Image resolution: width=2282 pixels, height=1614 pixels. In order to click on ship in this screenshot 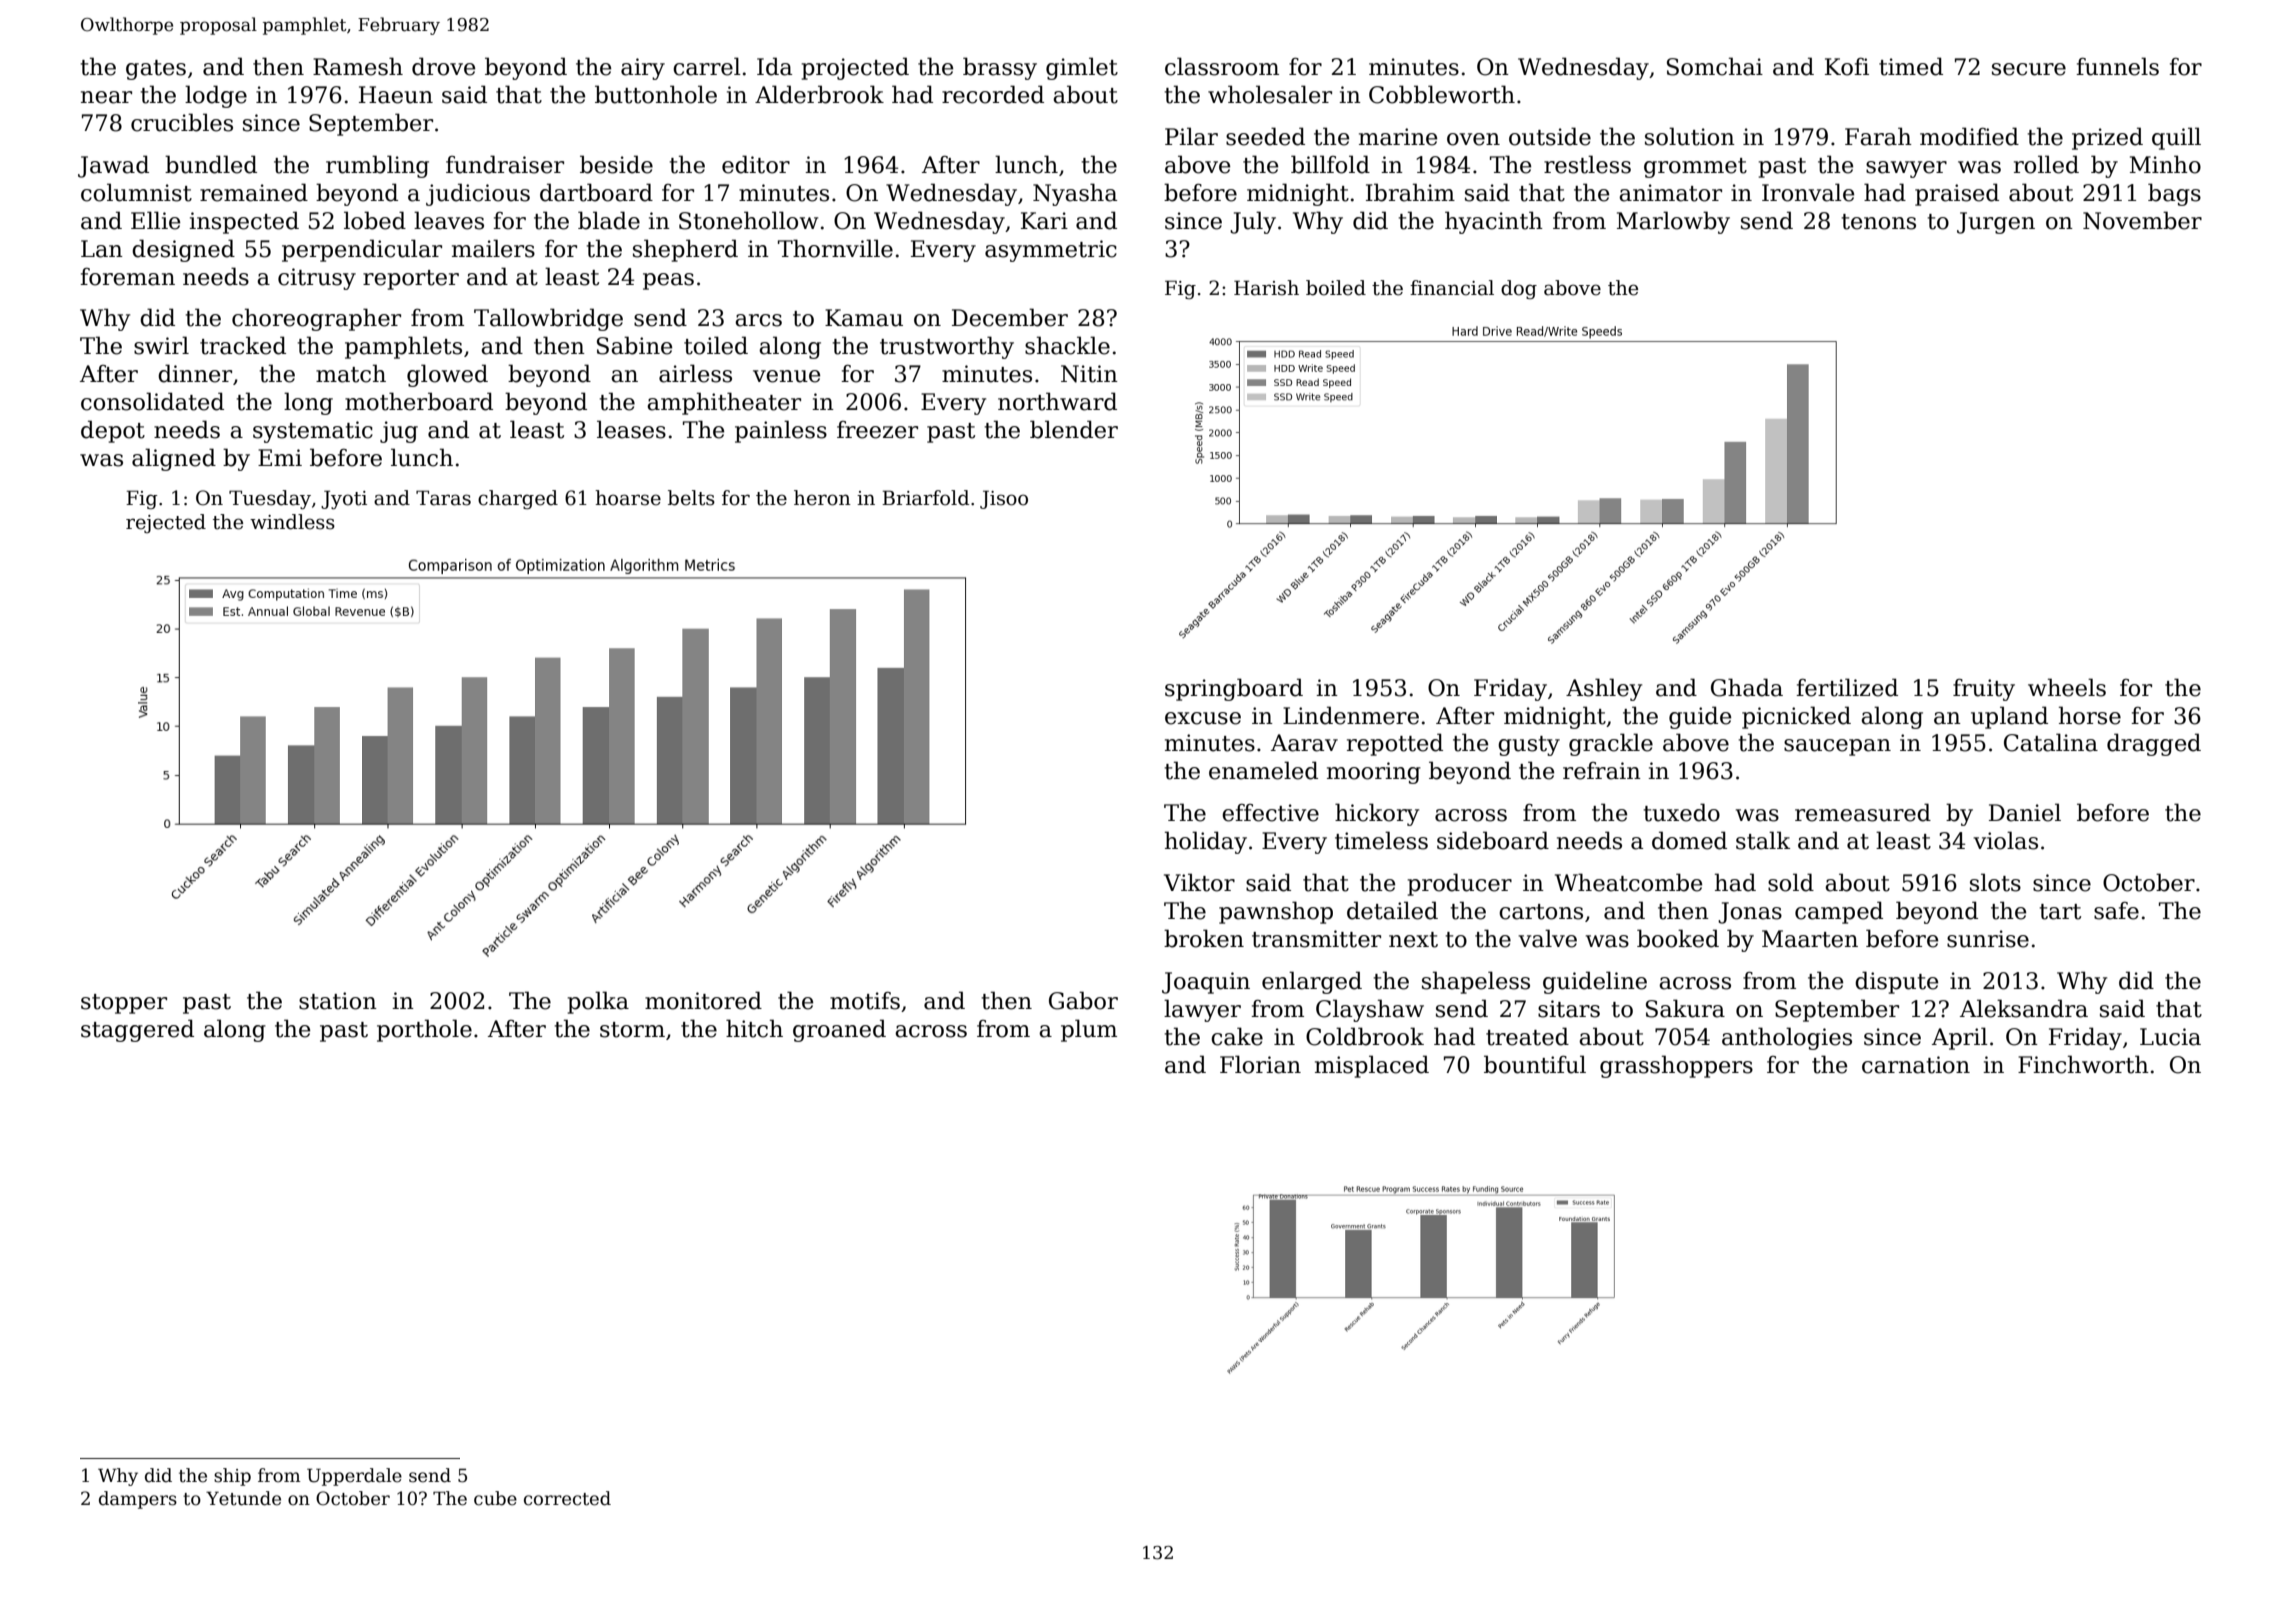, I will do `click(232, 1477)`.
